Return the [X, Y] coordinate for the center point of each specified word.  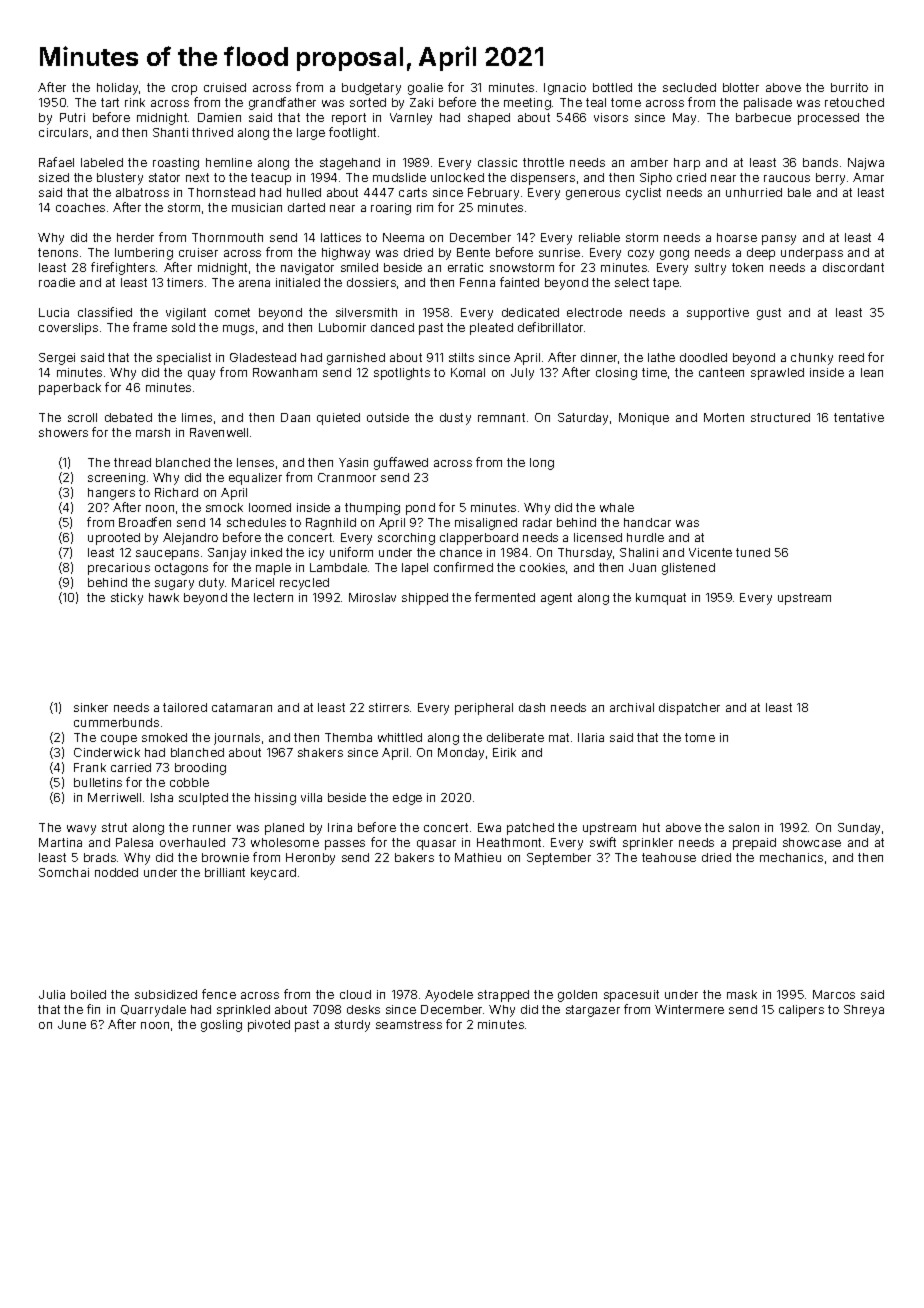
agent [556, 599]
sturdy [352, 1026]
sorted [368, 102]
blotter [741, 87]
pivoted [269, 1026]
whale [617, 507]
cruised [225, 87]
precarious [119, 569]
